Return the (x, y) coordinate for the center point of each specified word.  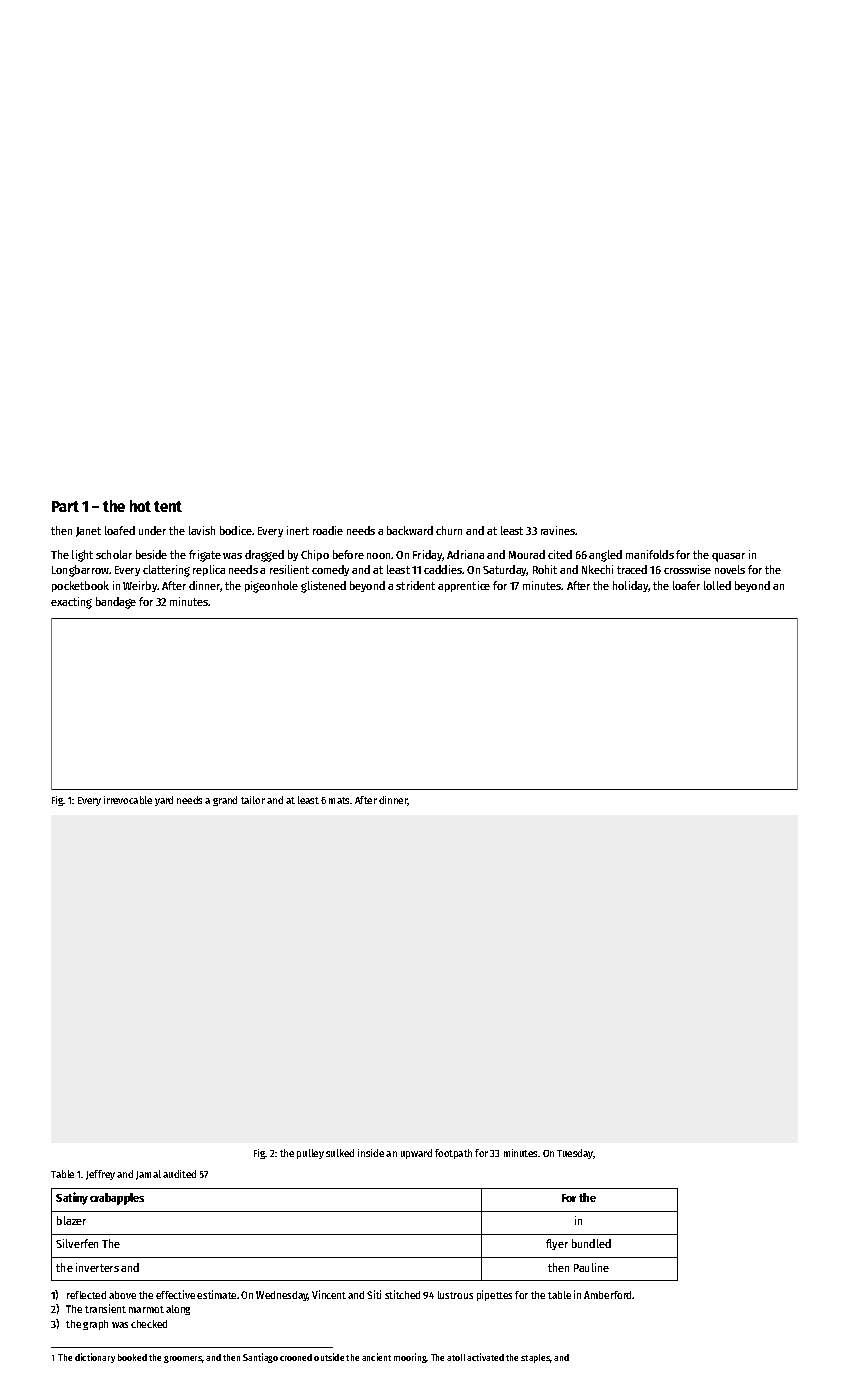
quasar (728, 557)
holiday (631, 586)
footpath (453, 1154)
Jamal (148, 1175)
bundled (591, 1243)
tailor (253, 800)
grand (225, 801)
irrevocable (128, 800)
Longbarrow (80, 571)
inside (371, 1153)
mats (340, 800)
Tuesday (575, 1154)
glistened (323, 587)
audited (179, 1174)
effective (175, 1294)
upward (416, 1154)
